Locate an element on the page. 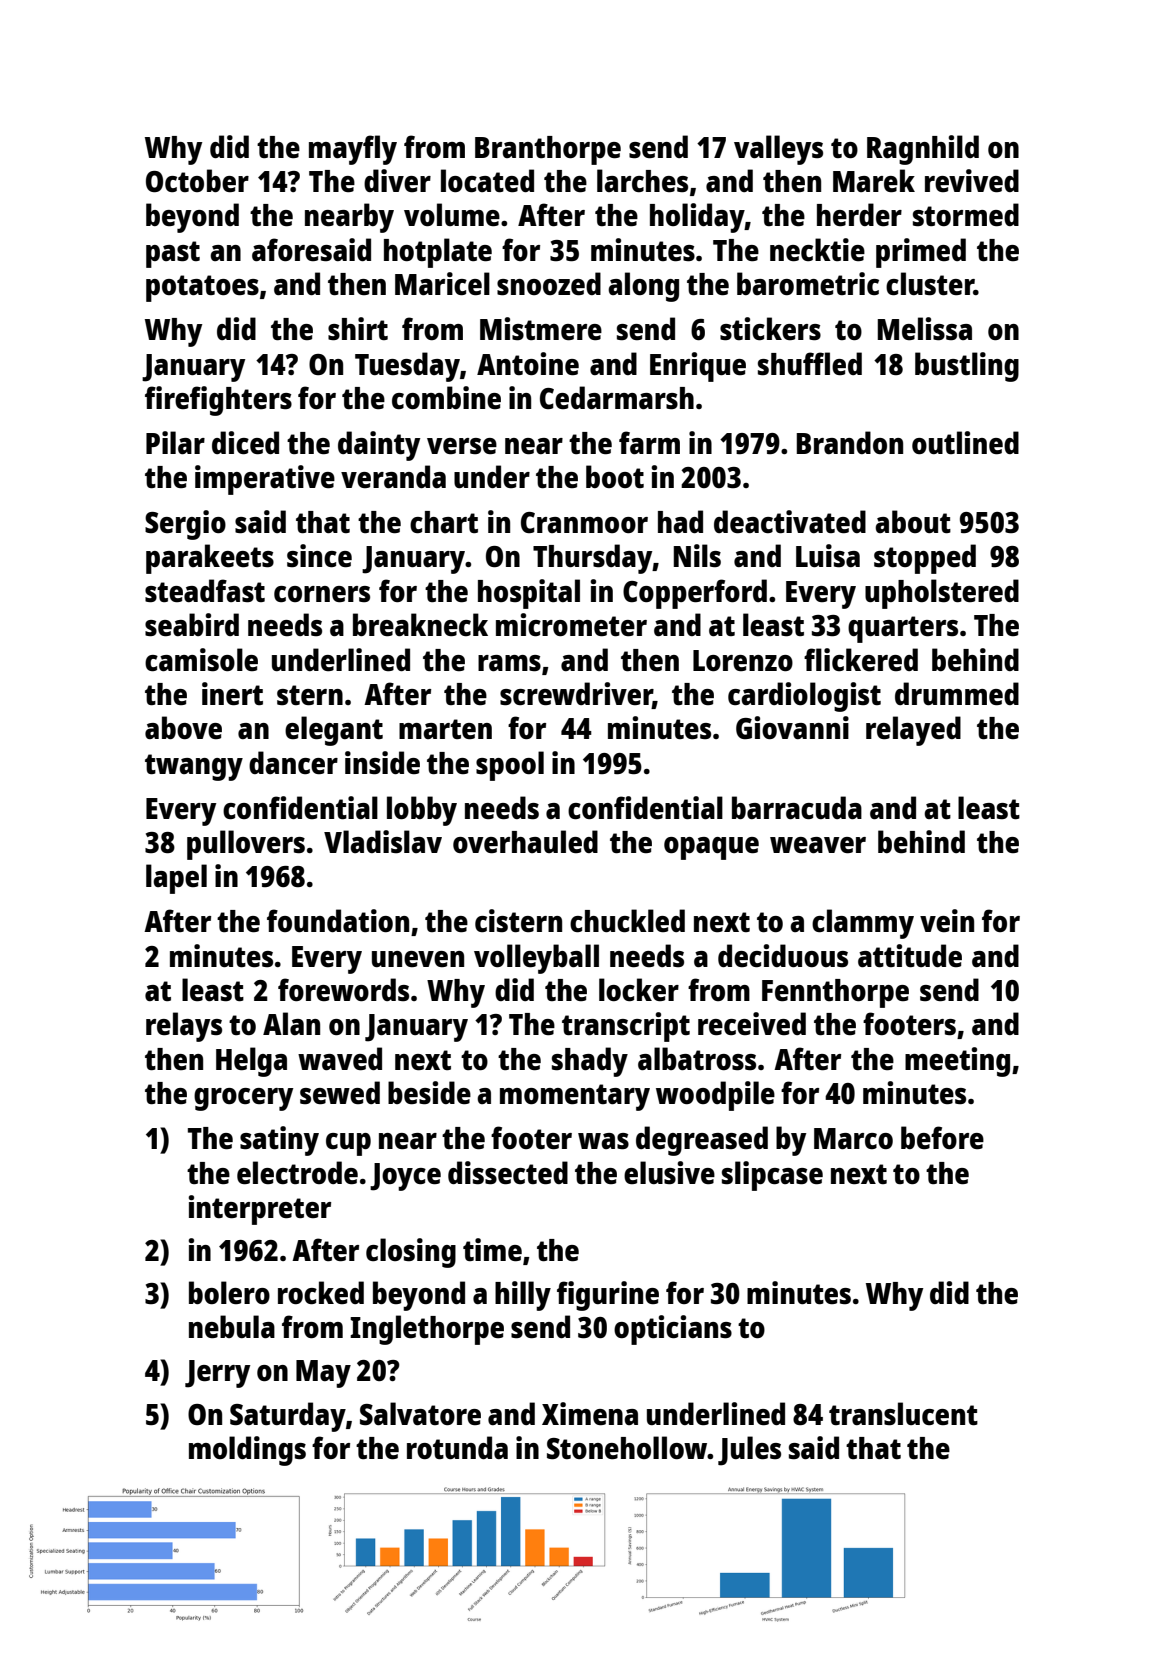  relayed is located at coordinates (913, 731).
